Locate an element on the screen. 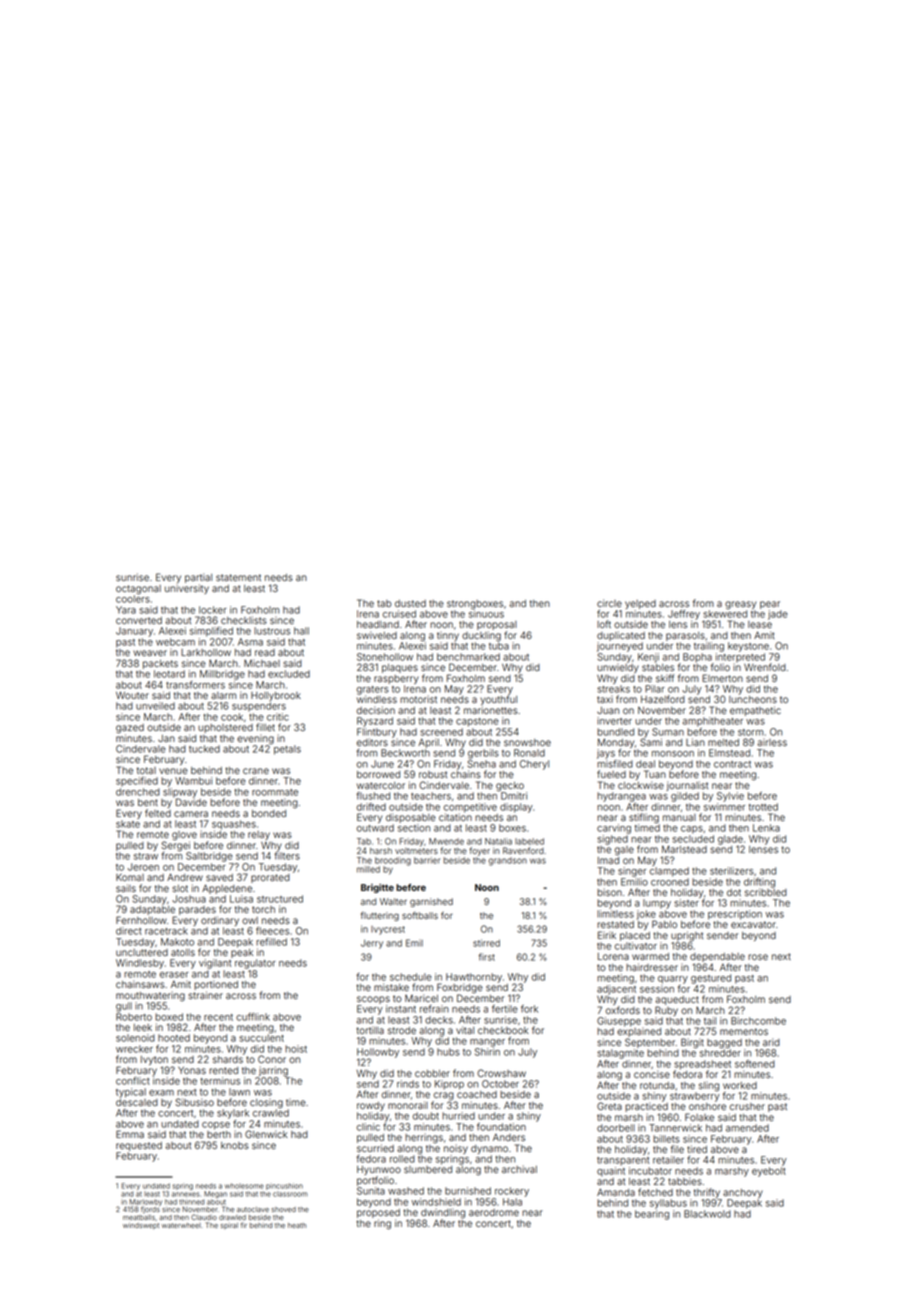  motorist is located at coordinates (418, 699).
